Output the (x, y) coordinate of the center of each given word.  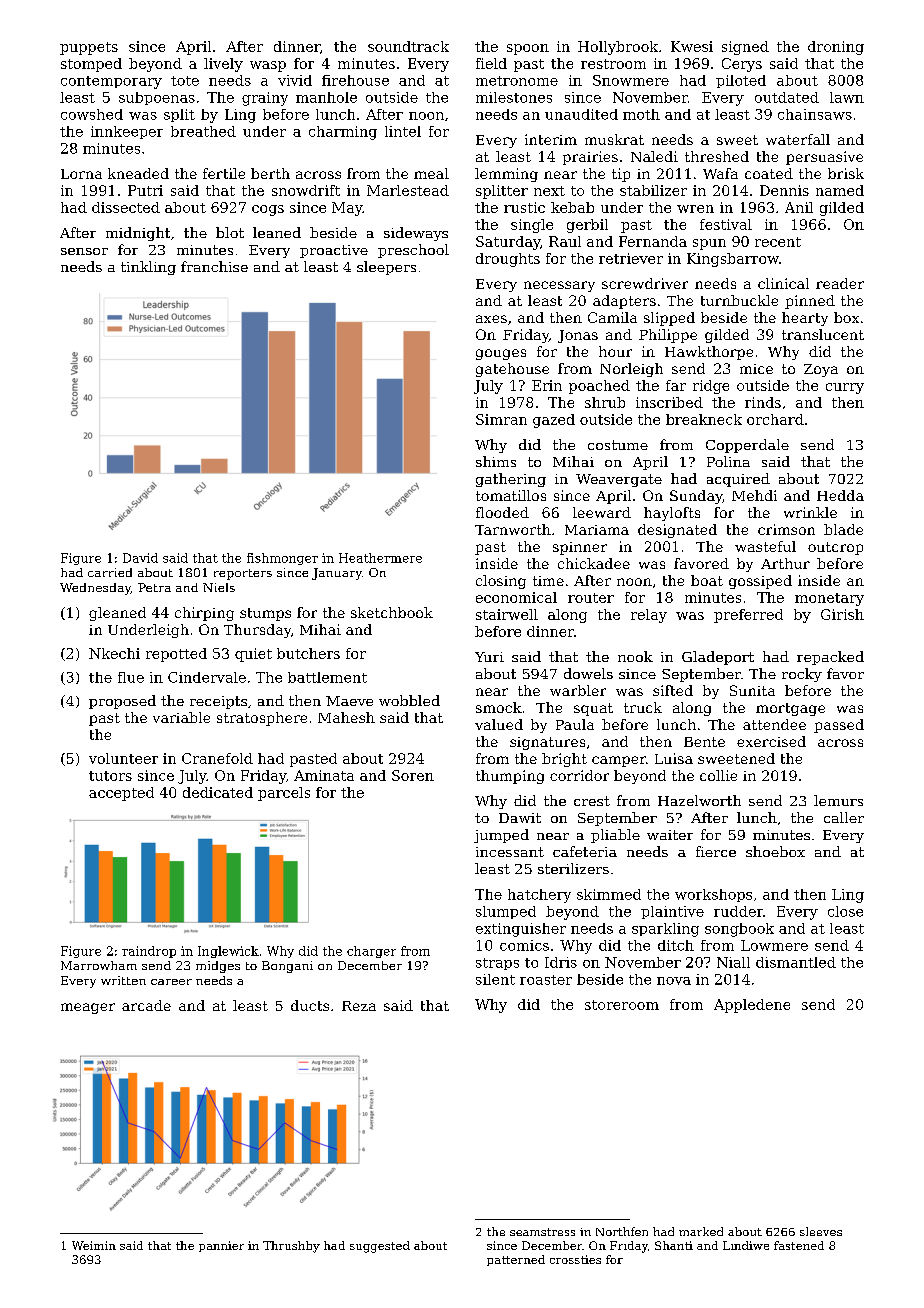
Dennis (784, 190)
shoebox (775, 851)
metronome (517, 81)
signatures (547, 743)
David (140, 558)
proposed (122, 702)
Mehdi (754, 495)
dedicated (218, 792)
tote (185, 81)
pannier (221, 1246)
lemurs (838, 800)
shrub (605, 402)
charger (371, 952)
